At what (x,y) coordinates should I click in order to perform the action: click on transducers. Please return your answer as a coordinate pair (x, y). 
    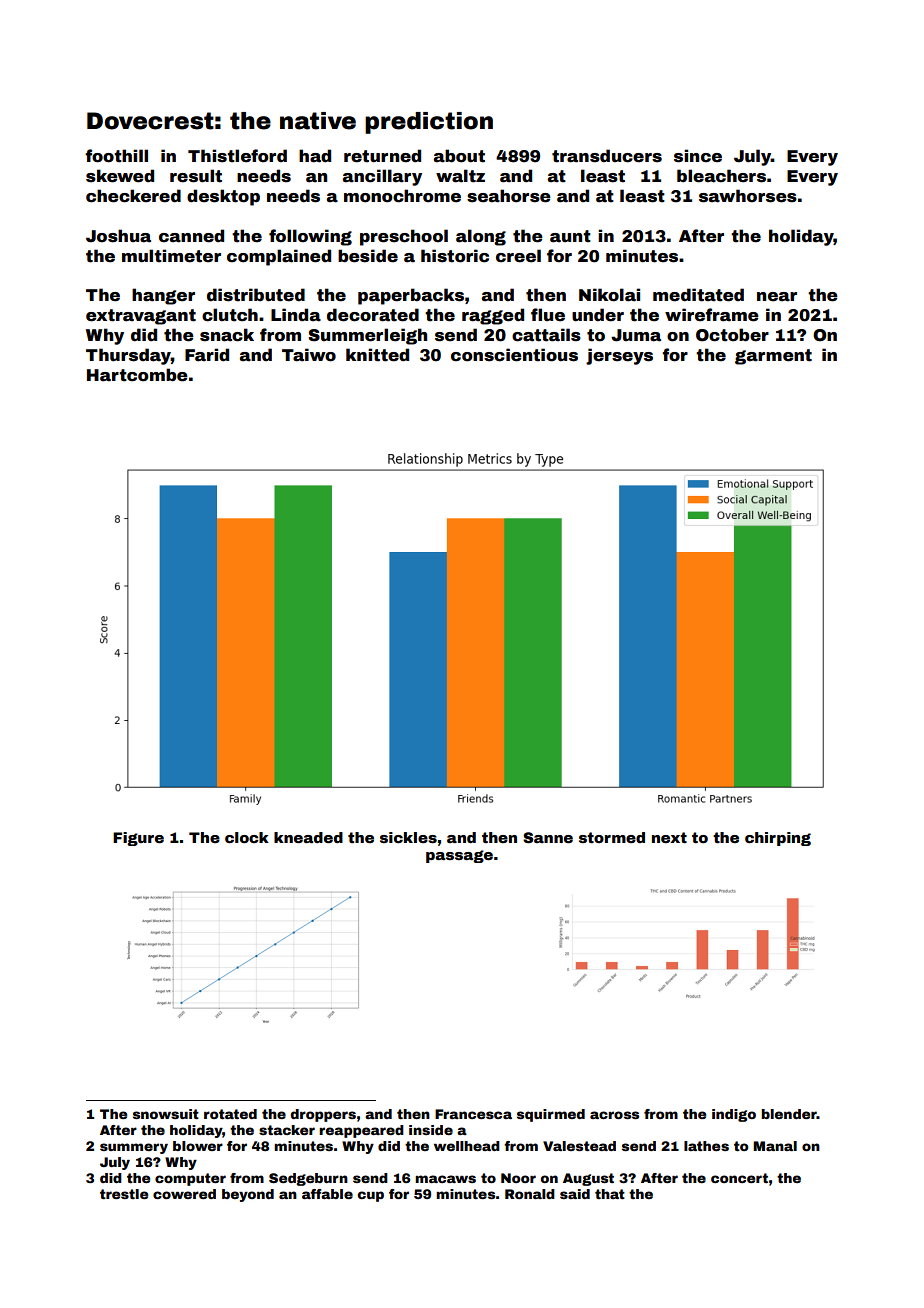
    Looking at the image, I should click on (607, 156).
